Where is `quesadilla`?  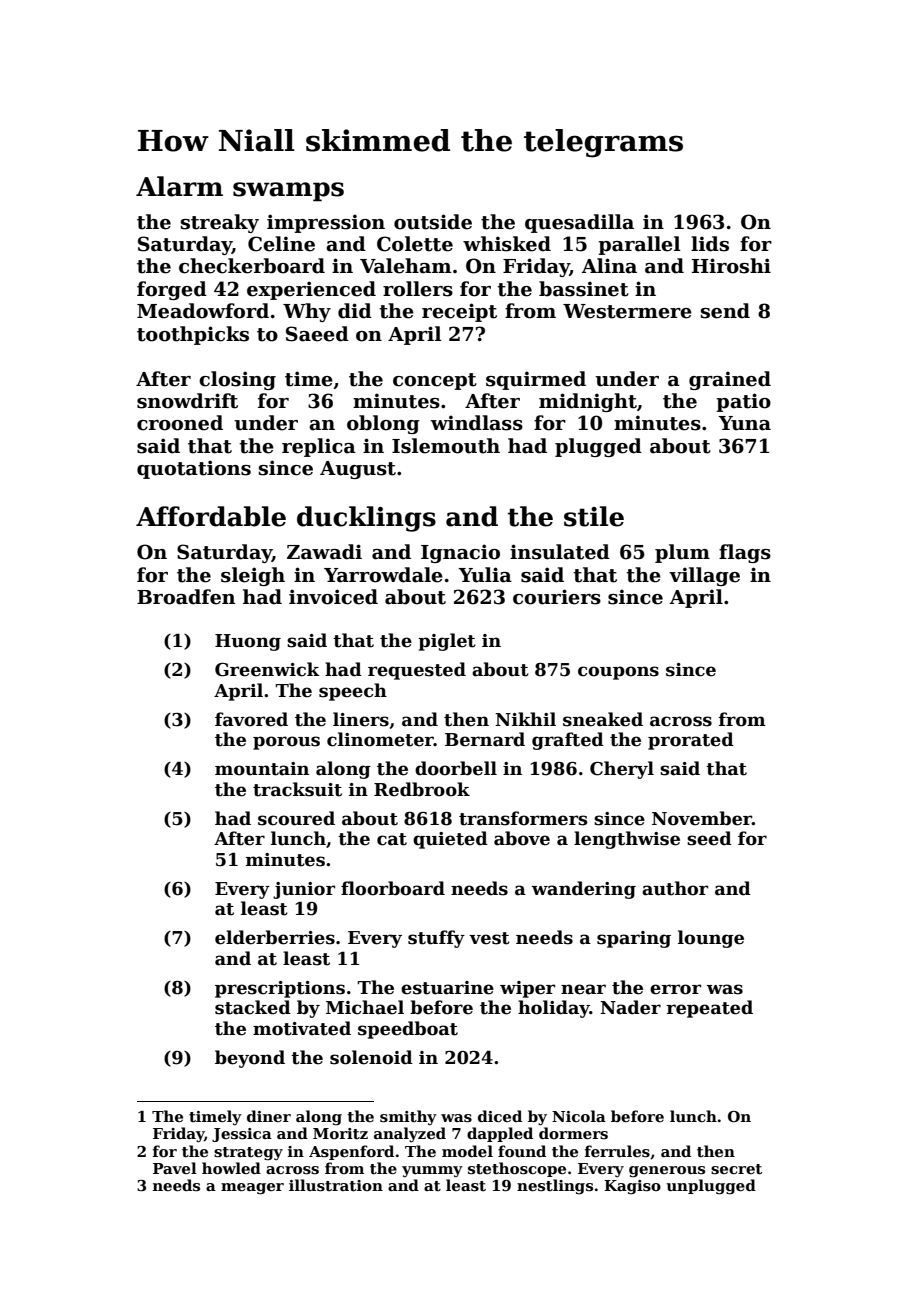 quesadilla is located at coordinates (579, 223).
